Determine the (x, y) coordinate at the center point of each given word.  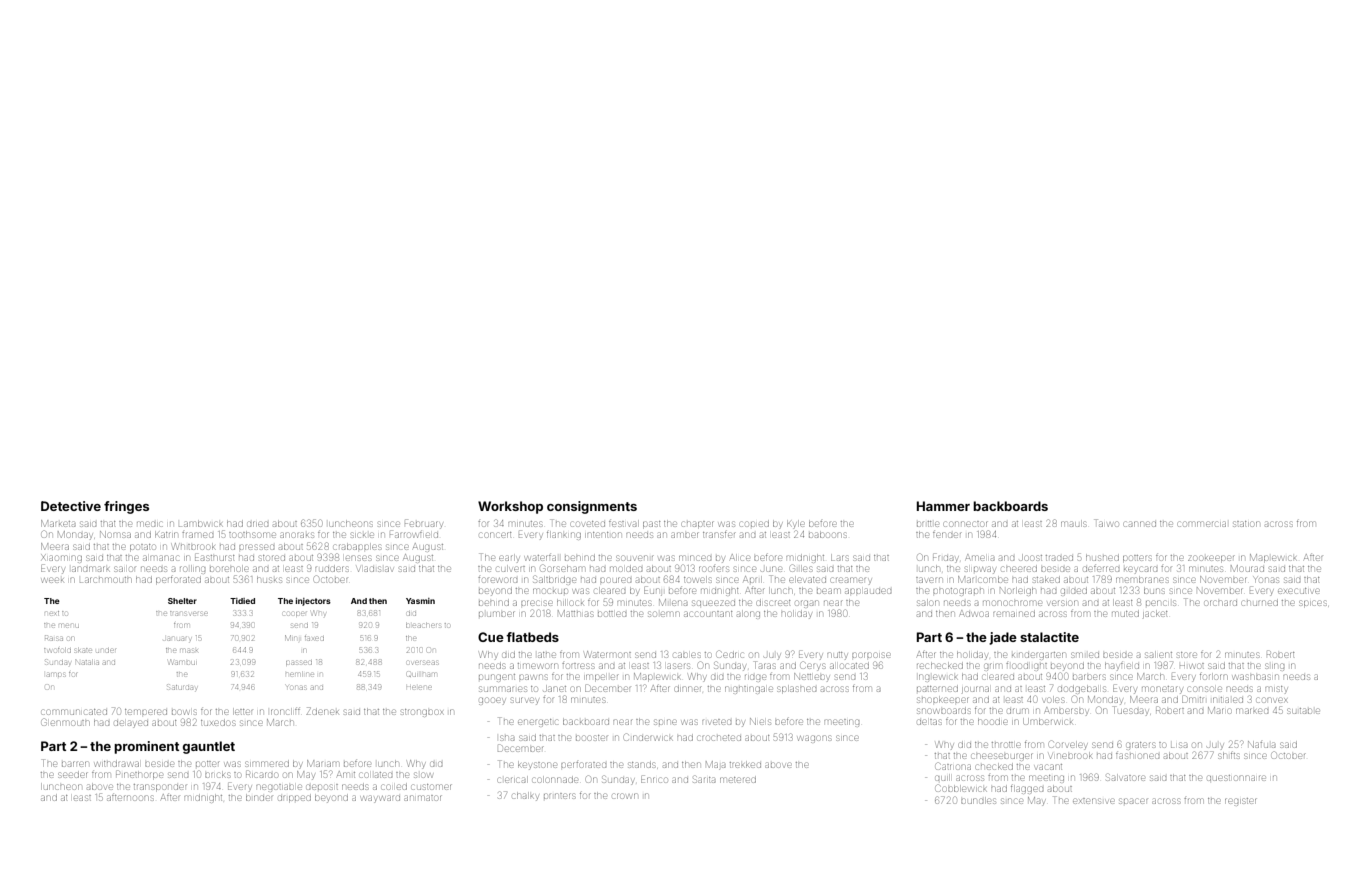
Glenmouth (66, 722)
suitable (1303, 711)
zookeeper (1211, 558)
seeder (73, 775)
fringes (126, 507)
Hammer (943, 506)
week (53, 580)
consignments (592, 507)
